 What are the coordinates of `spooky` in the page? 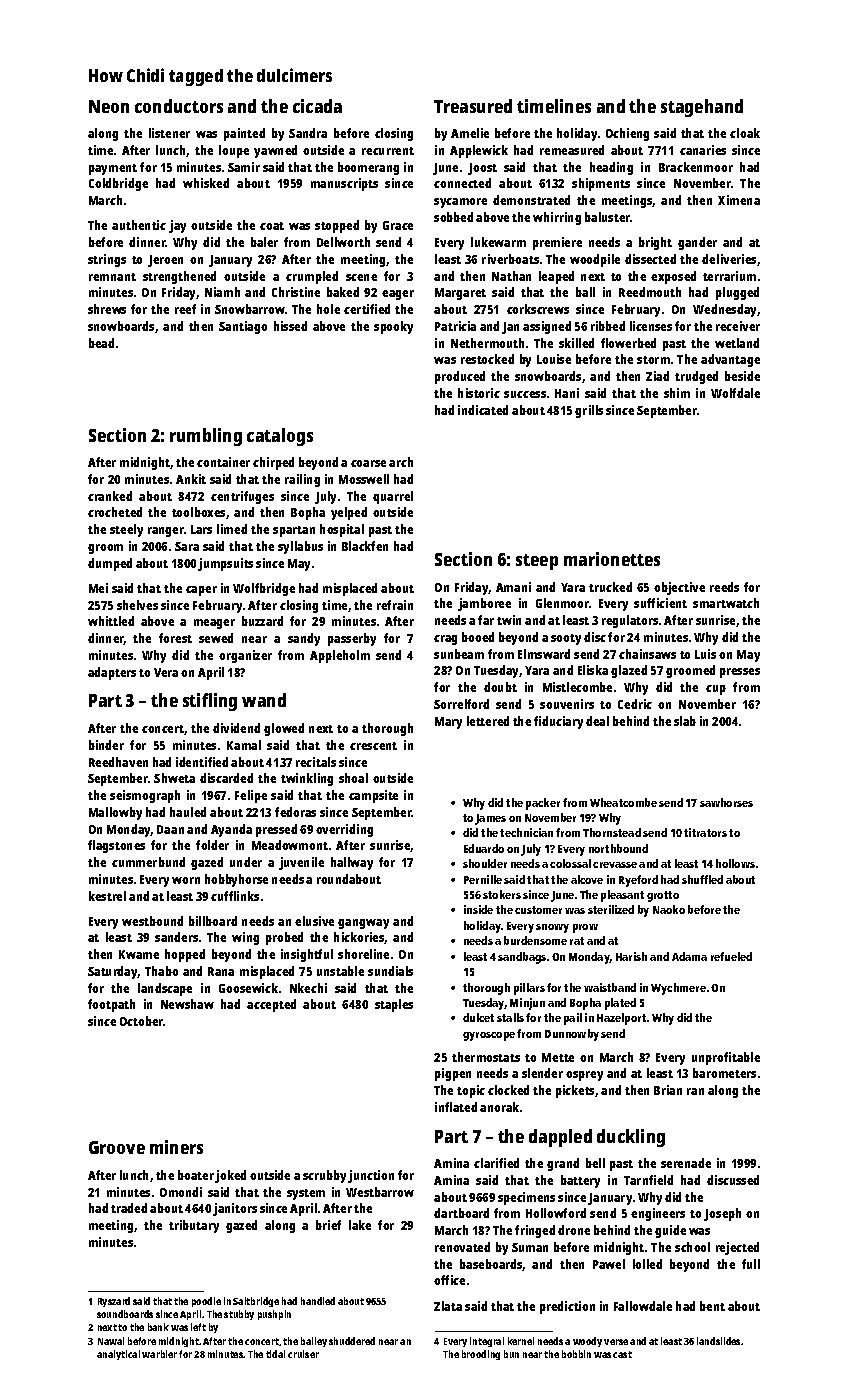 It's located at (393, 327).
